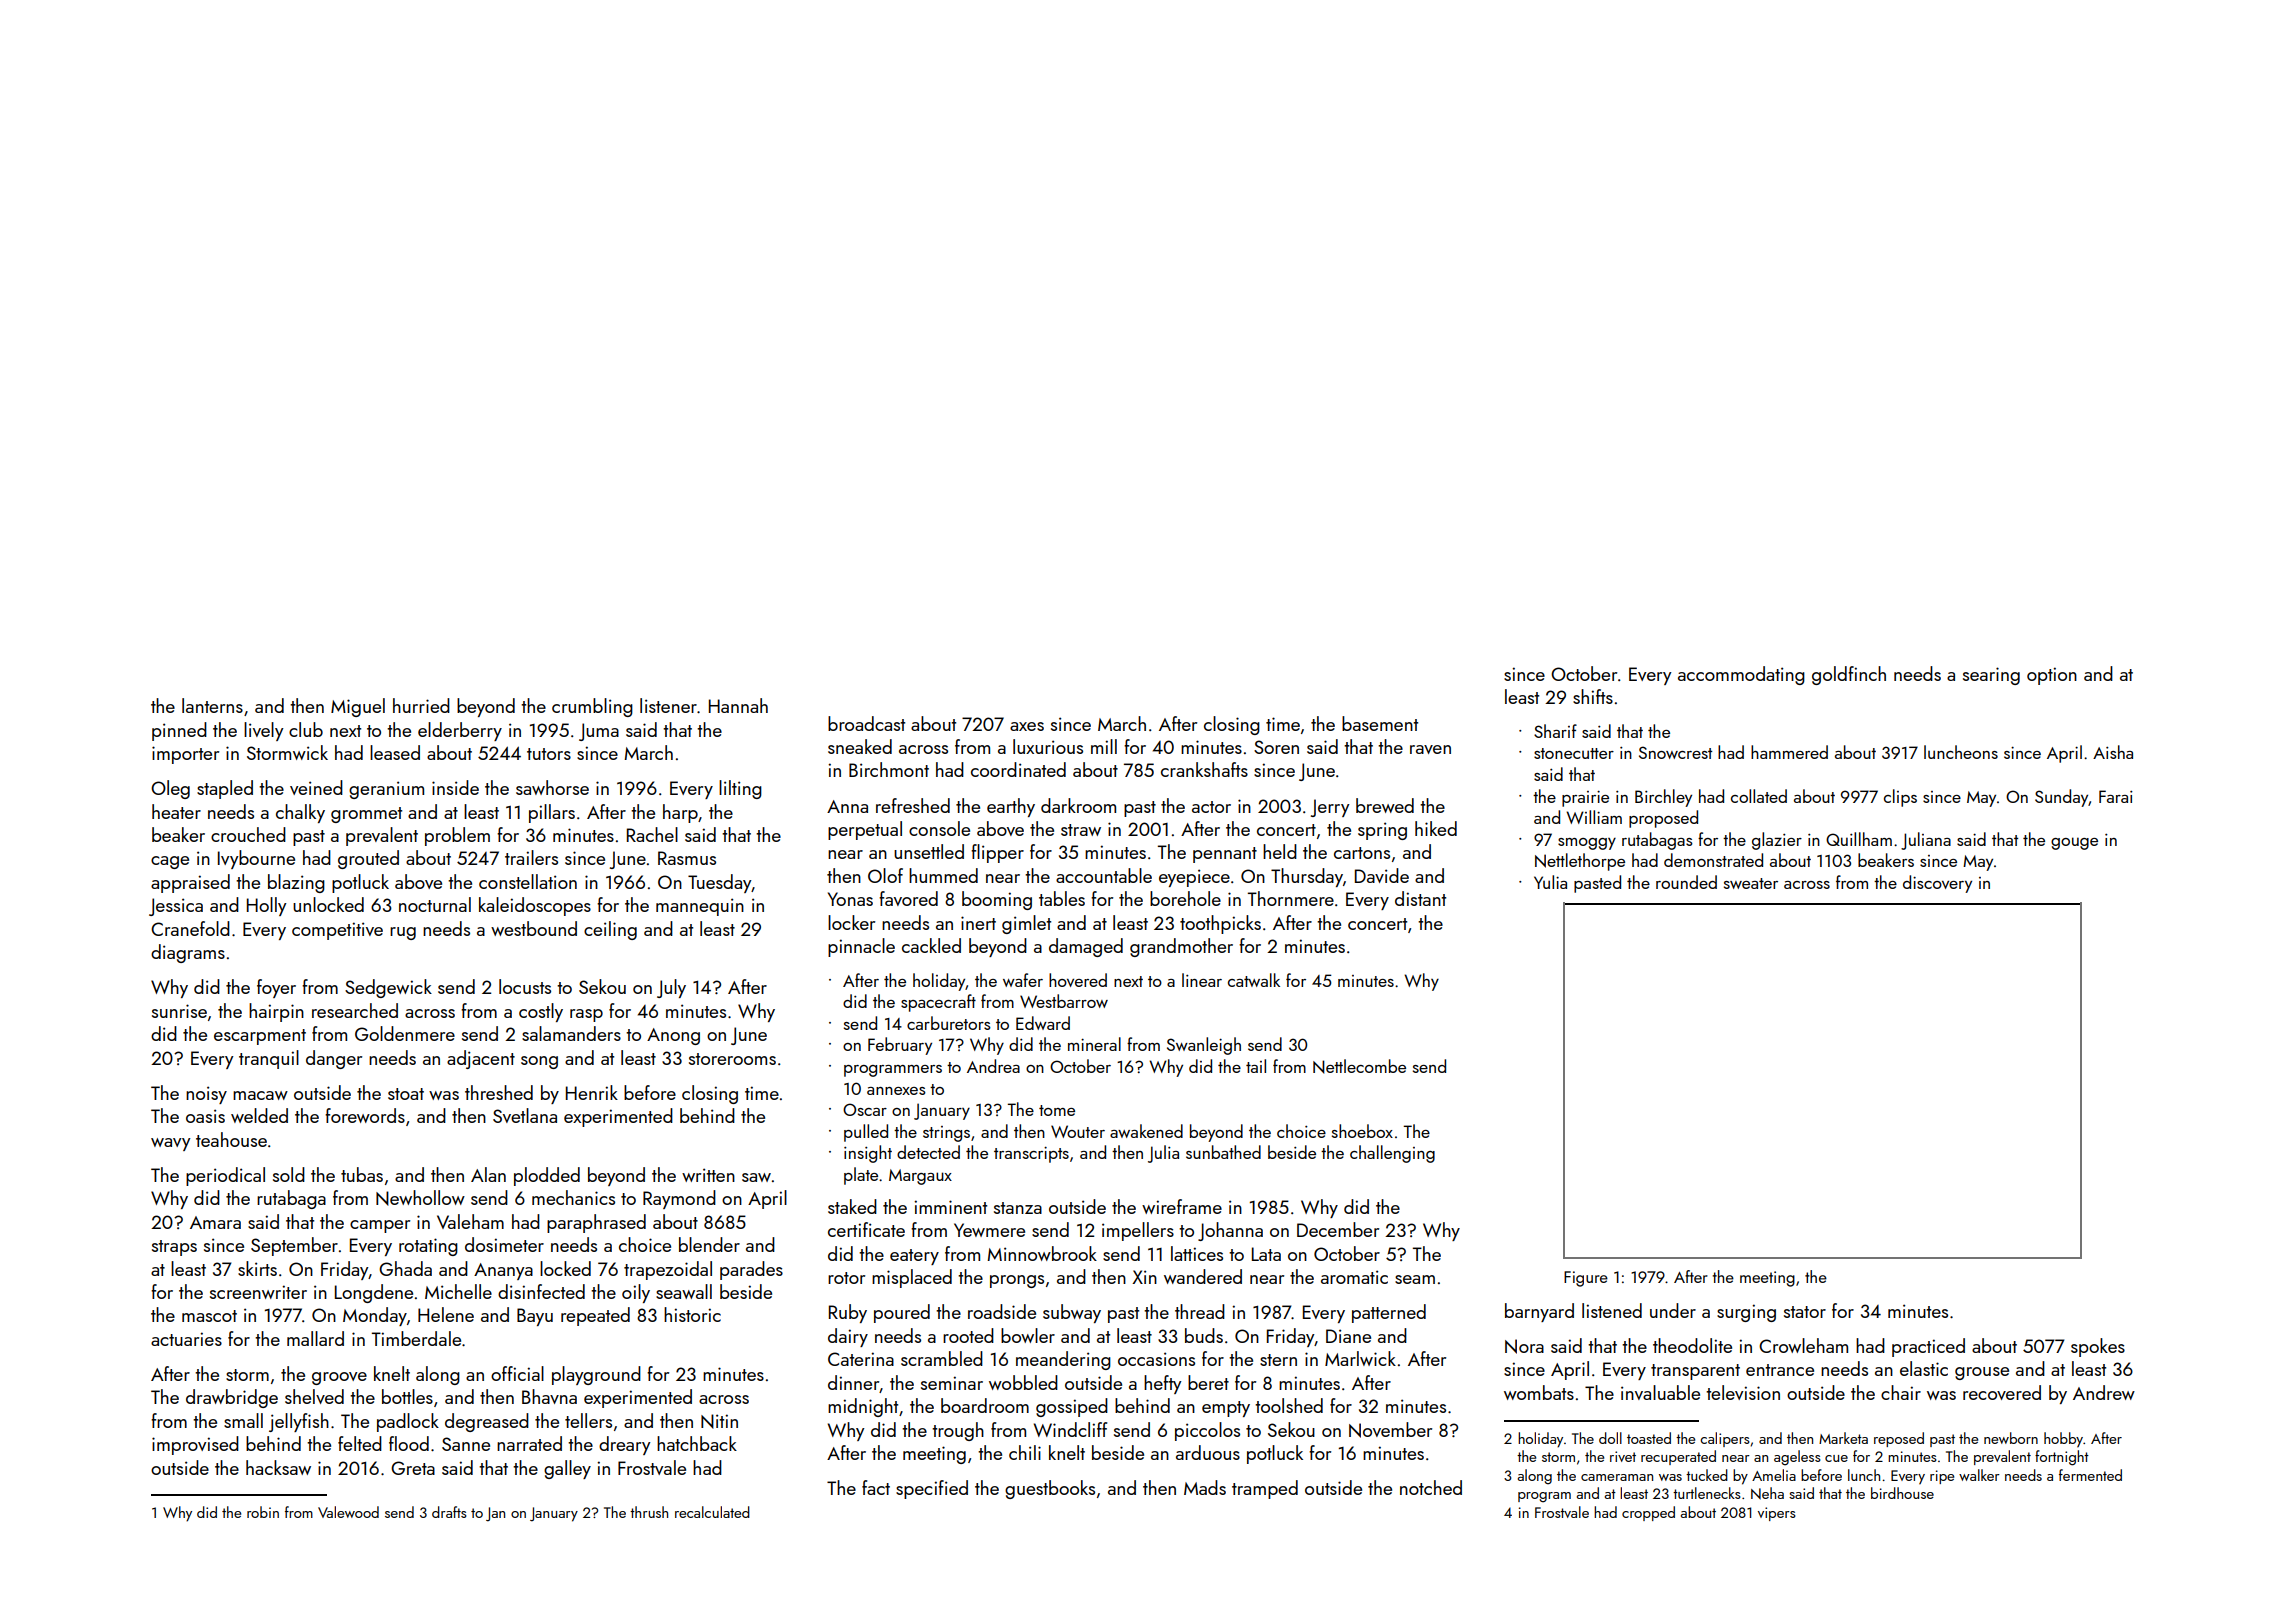  Describe the element at coordinates (212, 705) in the screenshot. I see `lanterns` at that location.
